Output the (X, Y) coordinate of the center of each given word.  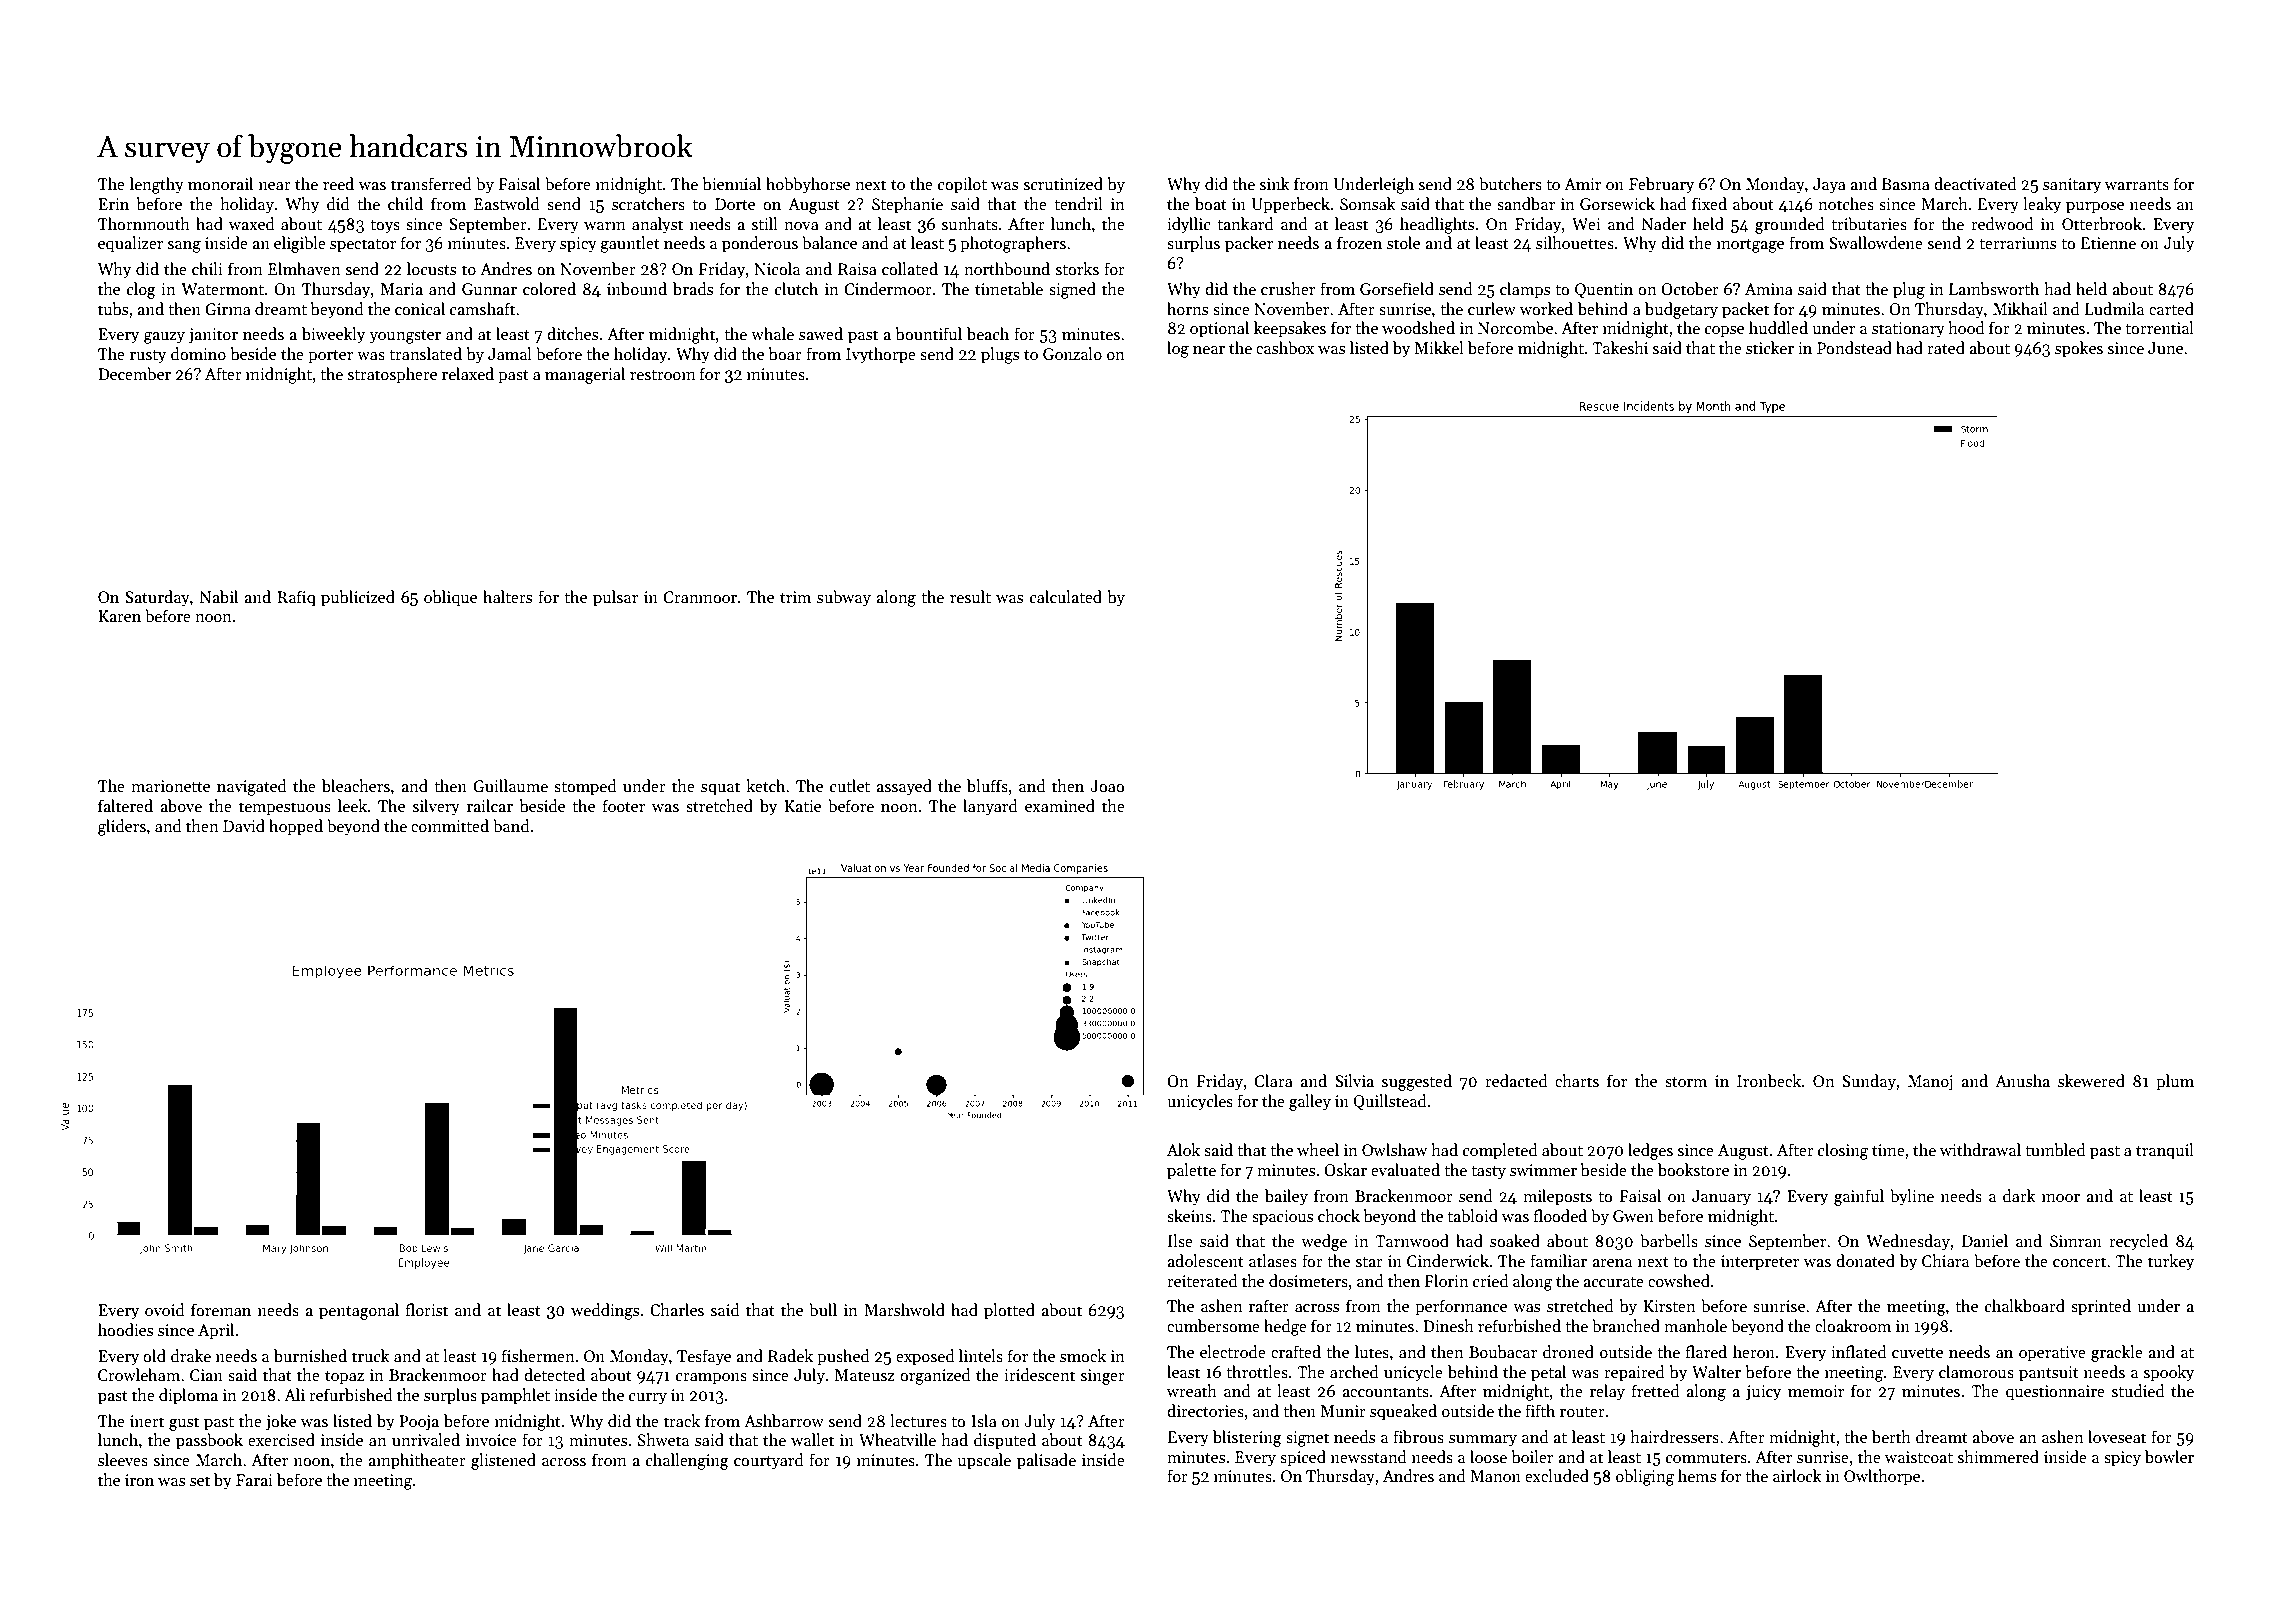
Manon (1495, 1476)
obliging (1645, 1477)
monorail (220, 183)
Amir (1582, 184)
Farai (254, 1480)
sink (1275, 183)
